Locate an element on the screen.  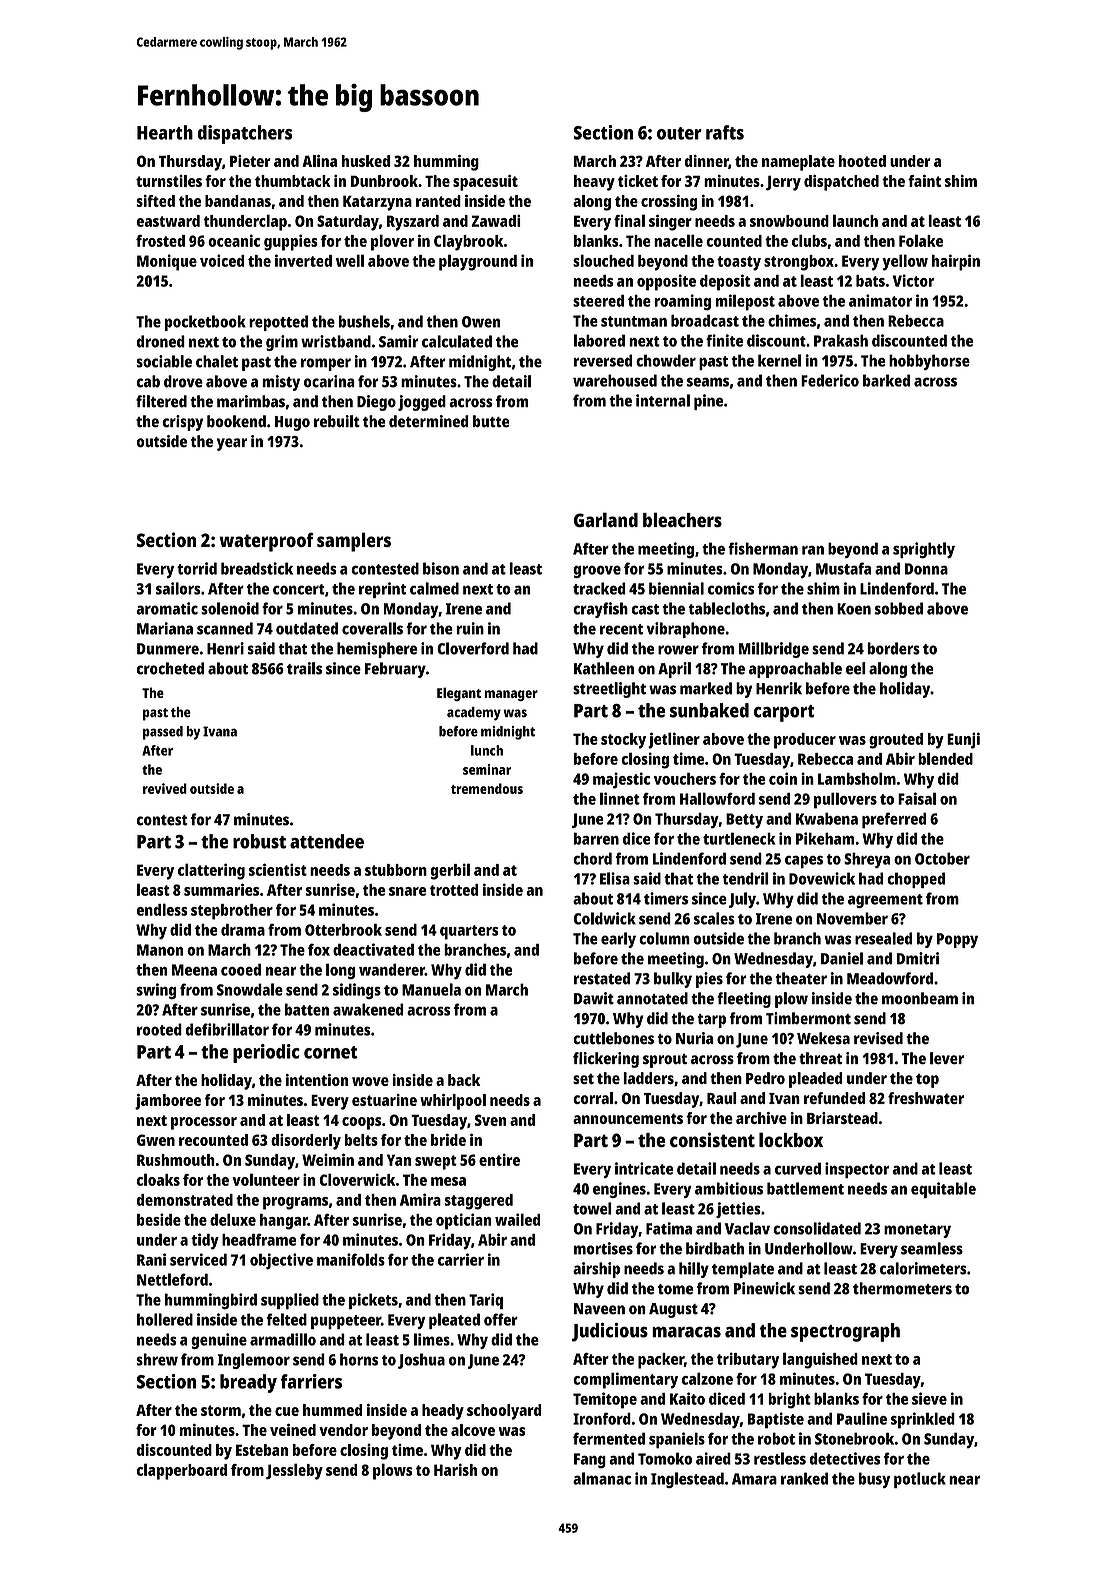
sifted is located at coordinates (155, 201).
